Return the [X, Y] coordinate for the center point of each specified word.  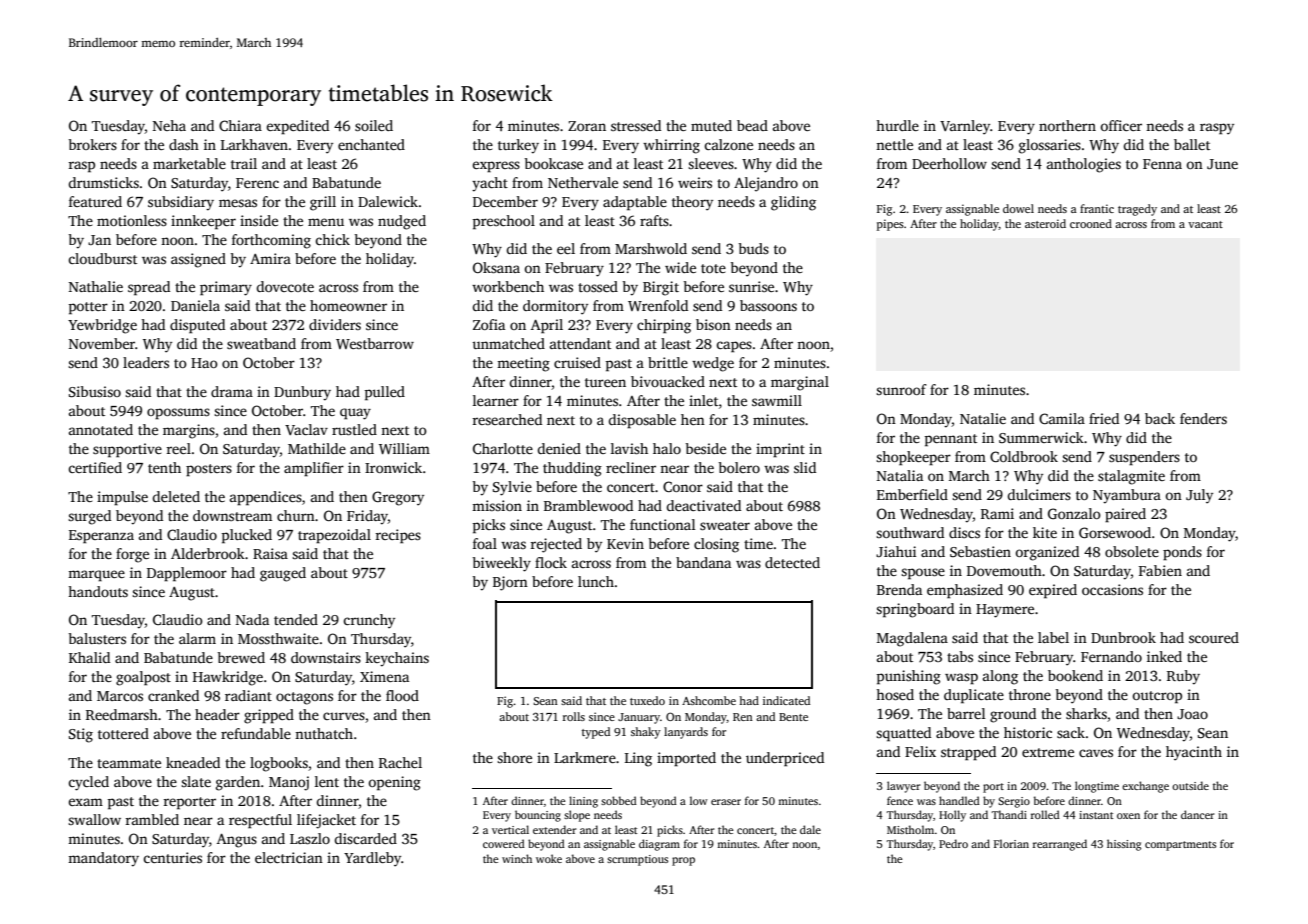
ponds [1182, 553]
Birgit [661, 288]
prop [683, 861]
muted [711, 125]
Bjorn [510, 583]
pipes [890, 225]
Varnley [965, 127]
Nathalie [96, 286]
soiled [374, 125]
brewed [241, 657]
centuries [172, 857]
